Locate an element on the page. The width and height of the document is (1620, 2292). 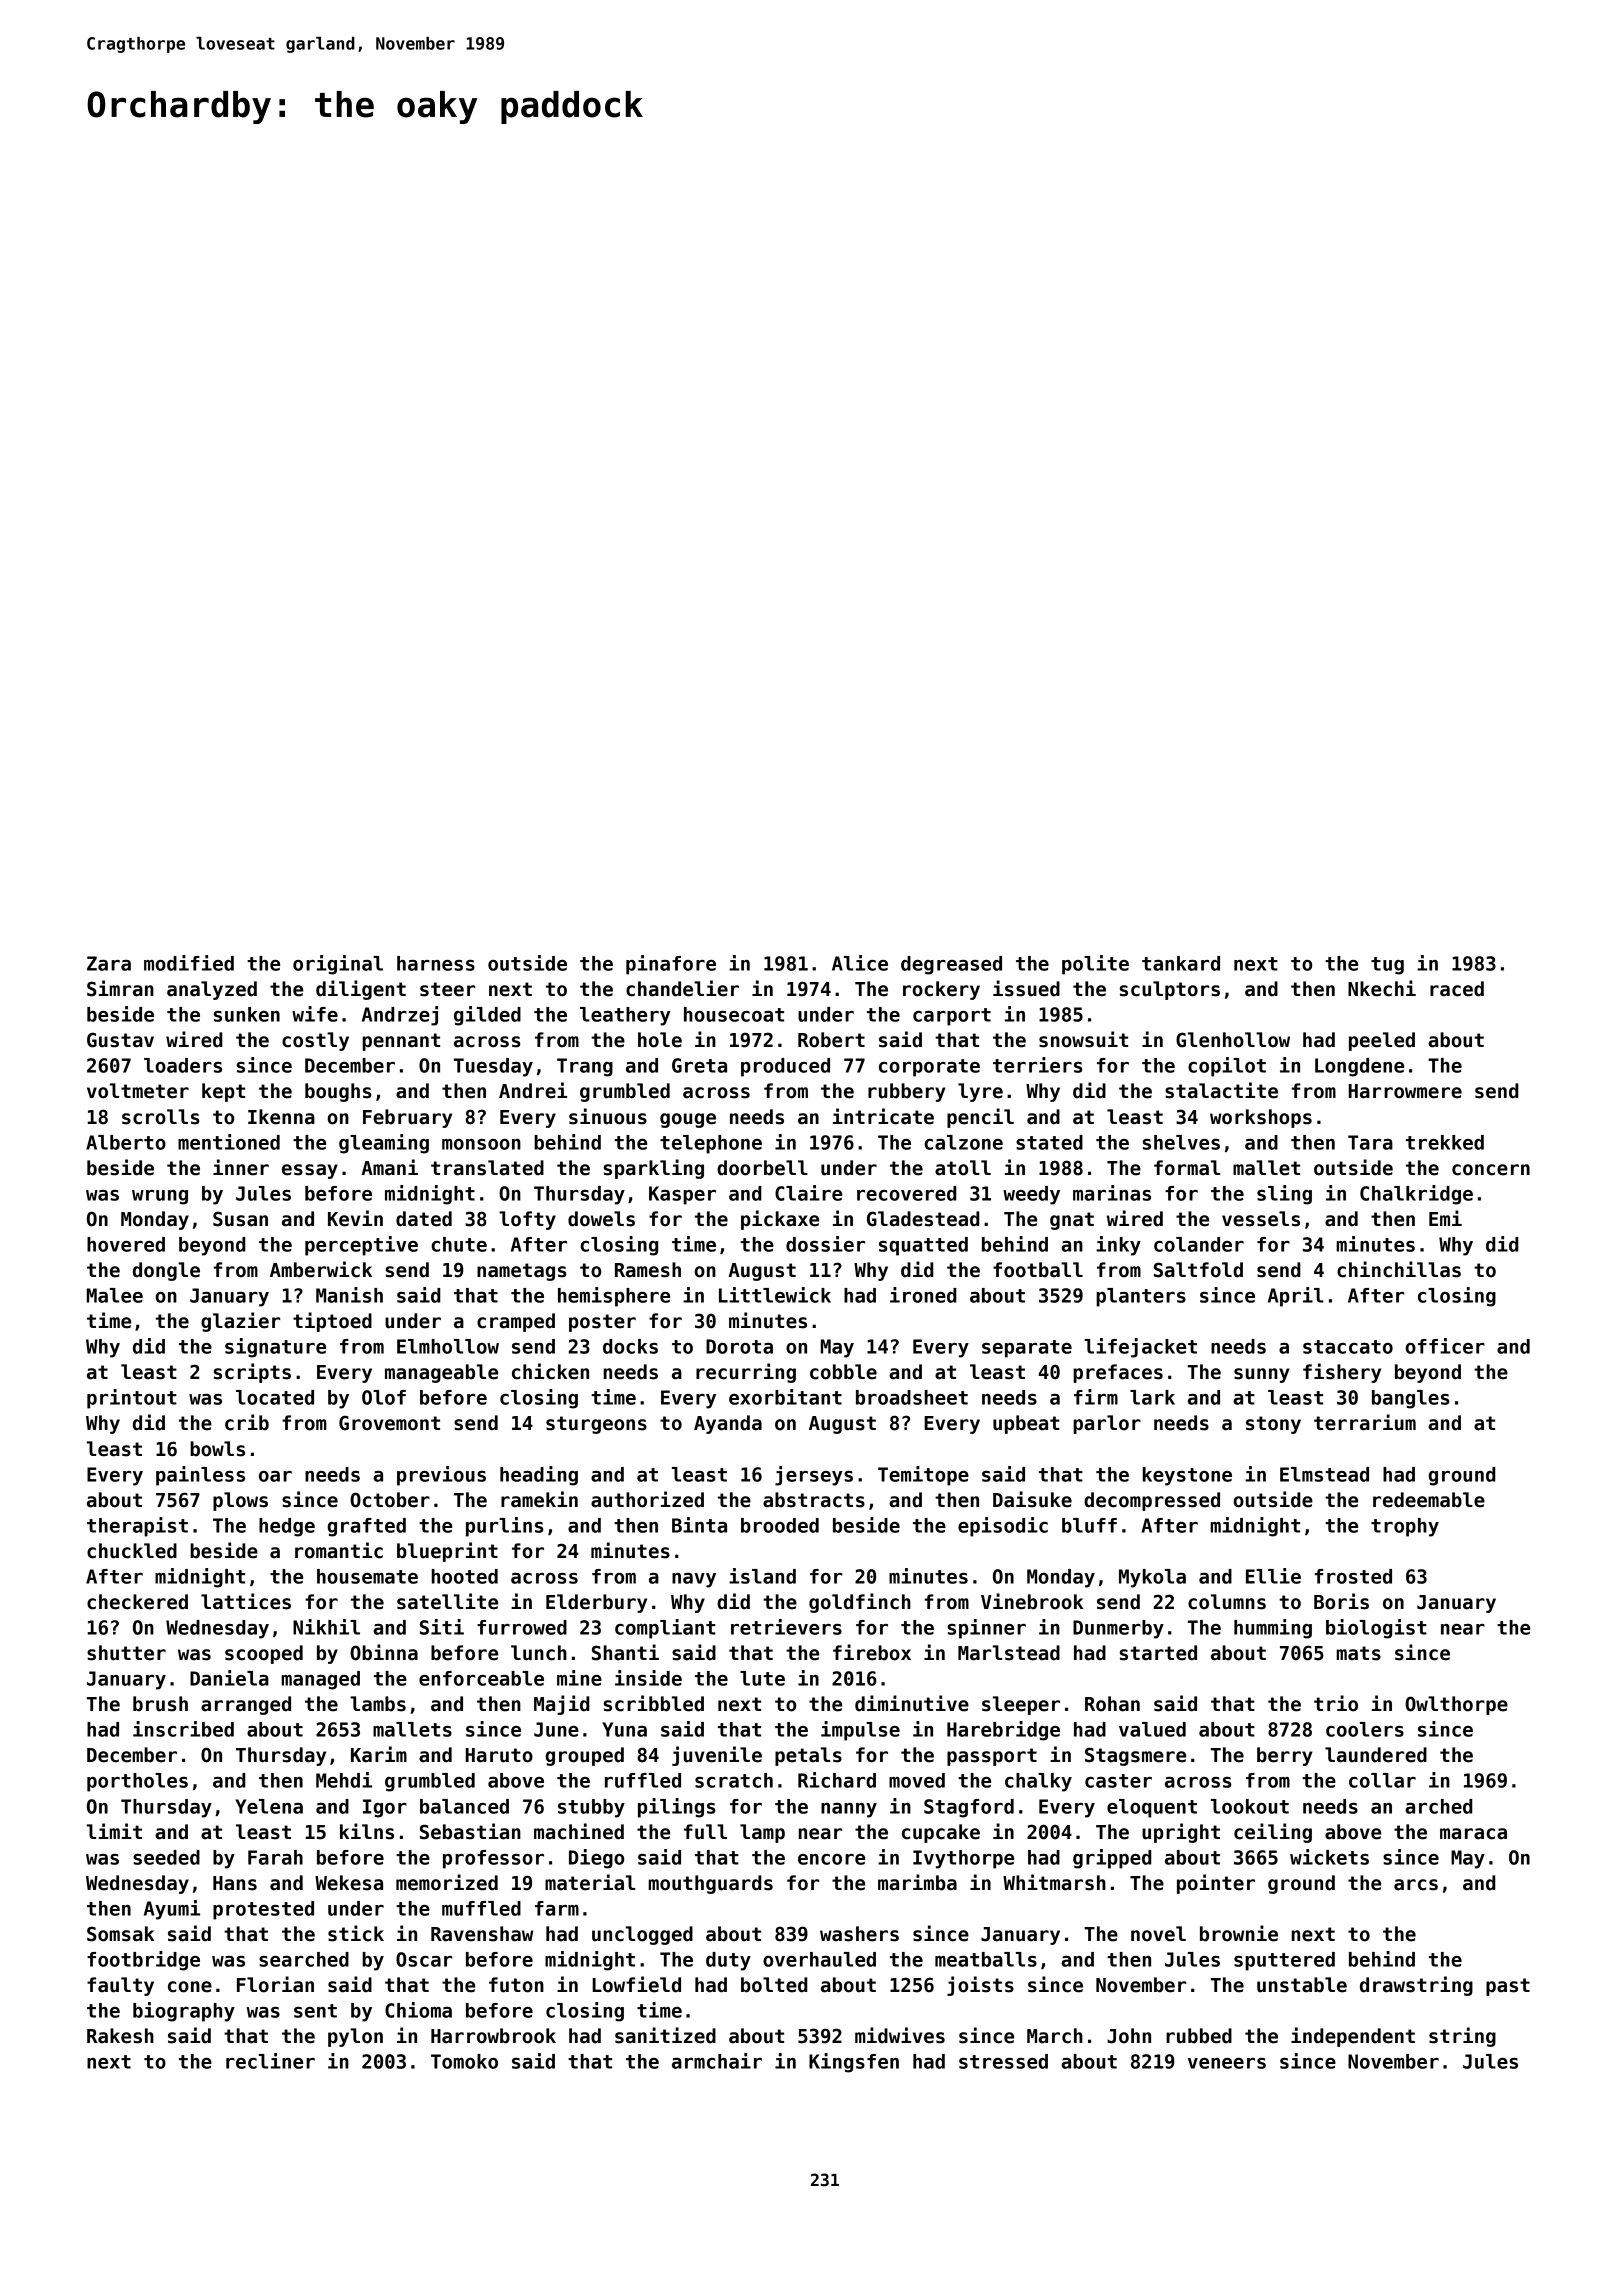
original is located at coordinates (338, 965).
